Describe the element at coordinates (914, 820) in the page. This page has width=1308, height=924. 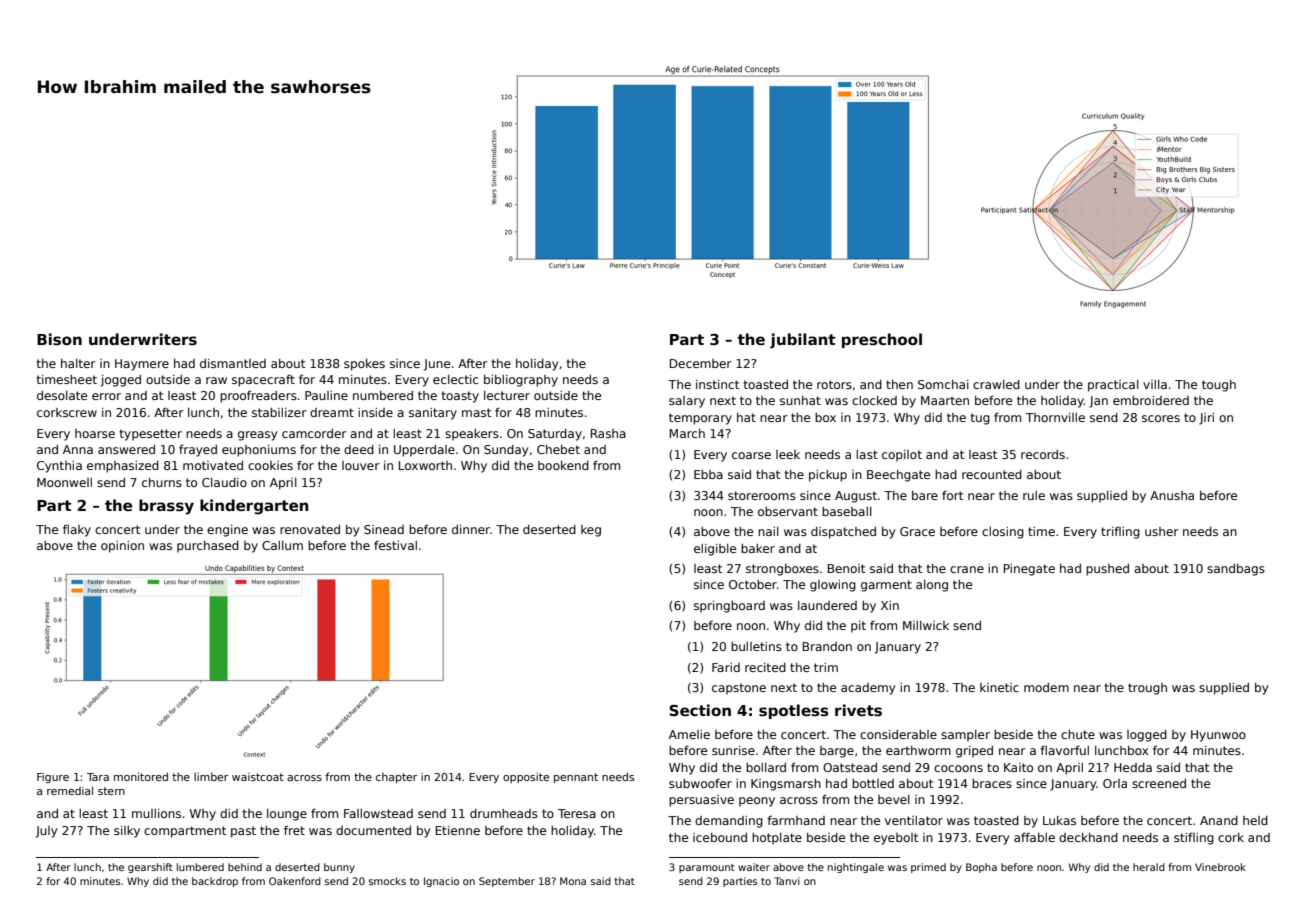
I see `ventilator` at that location.
